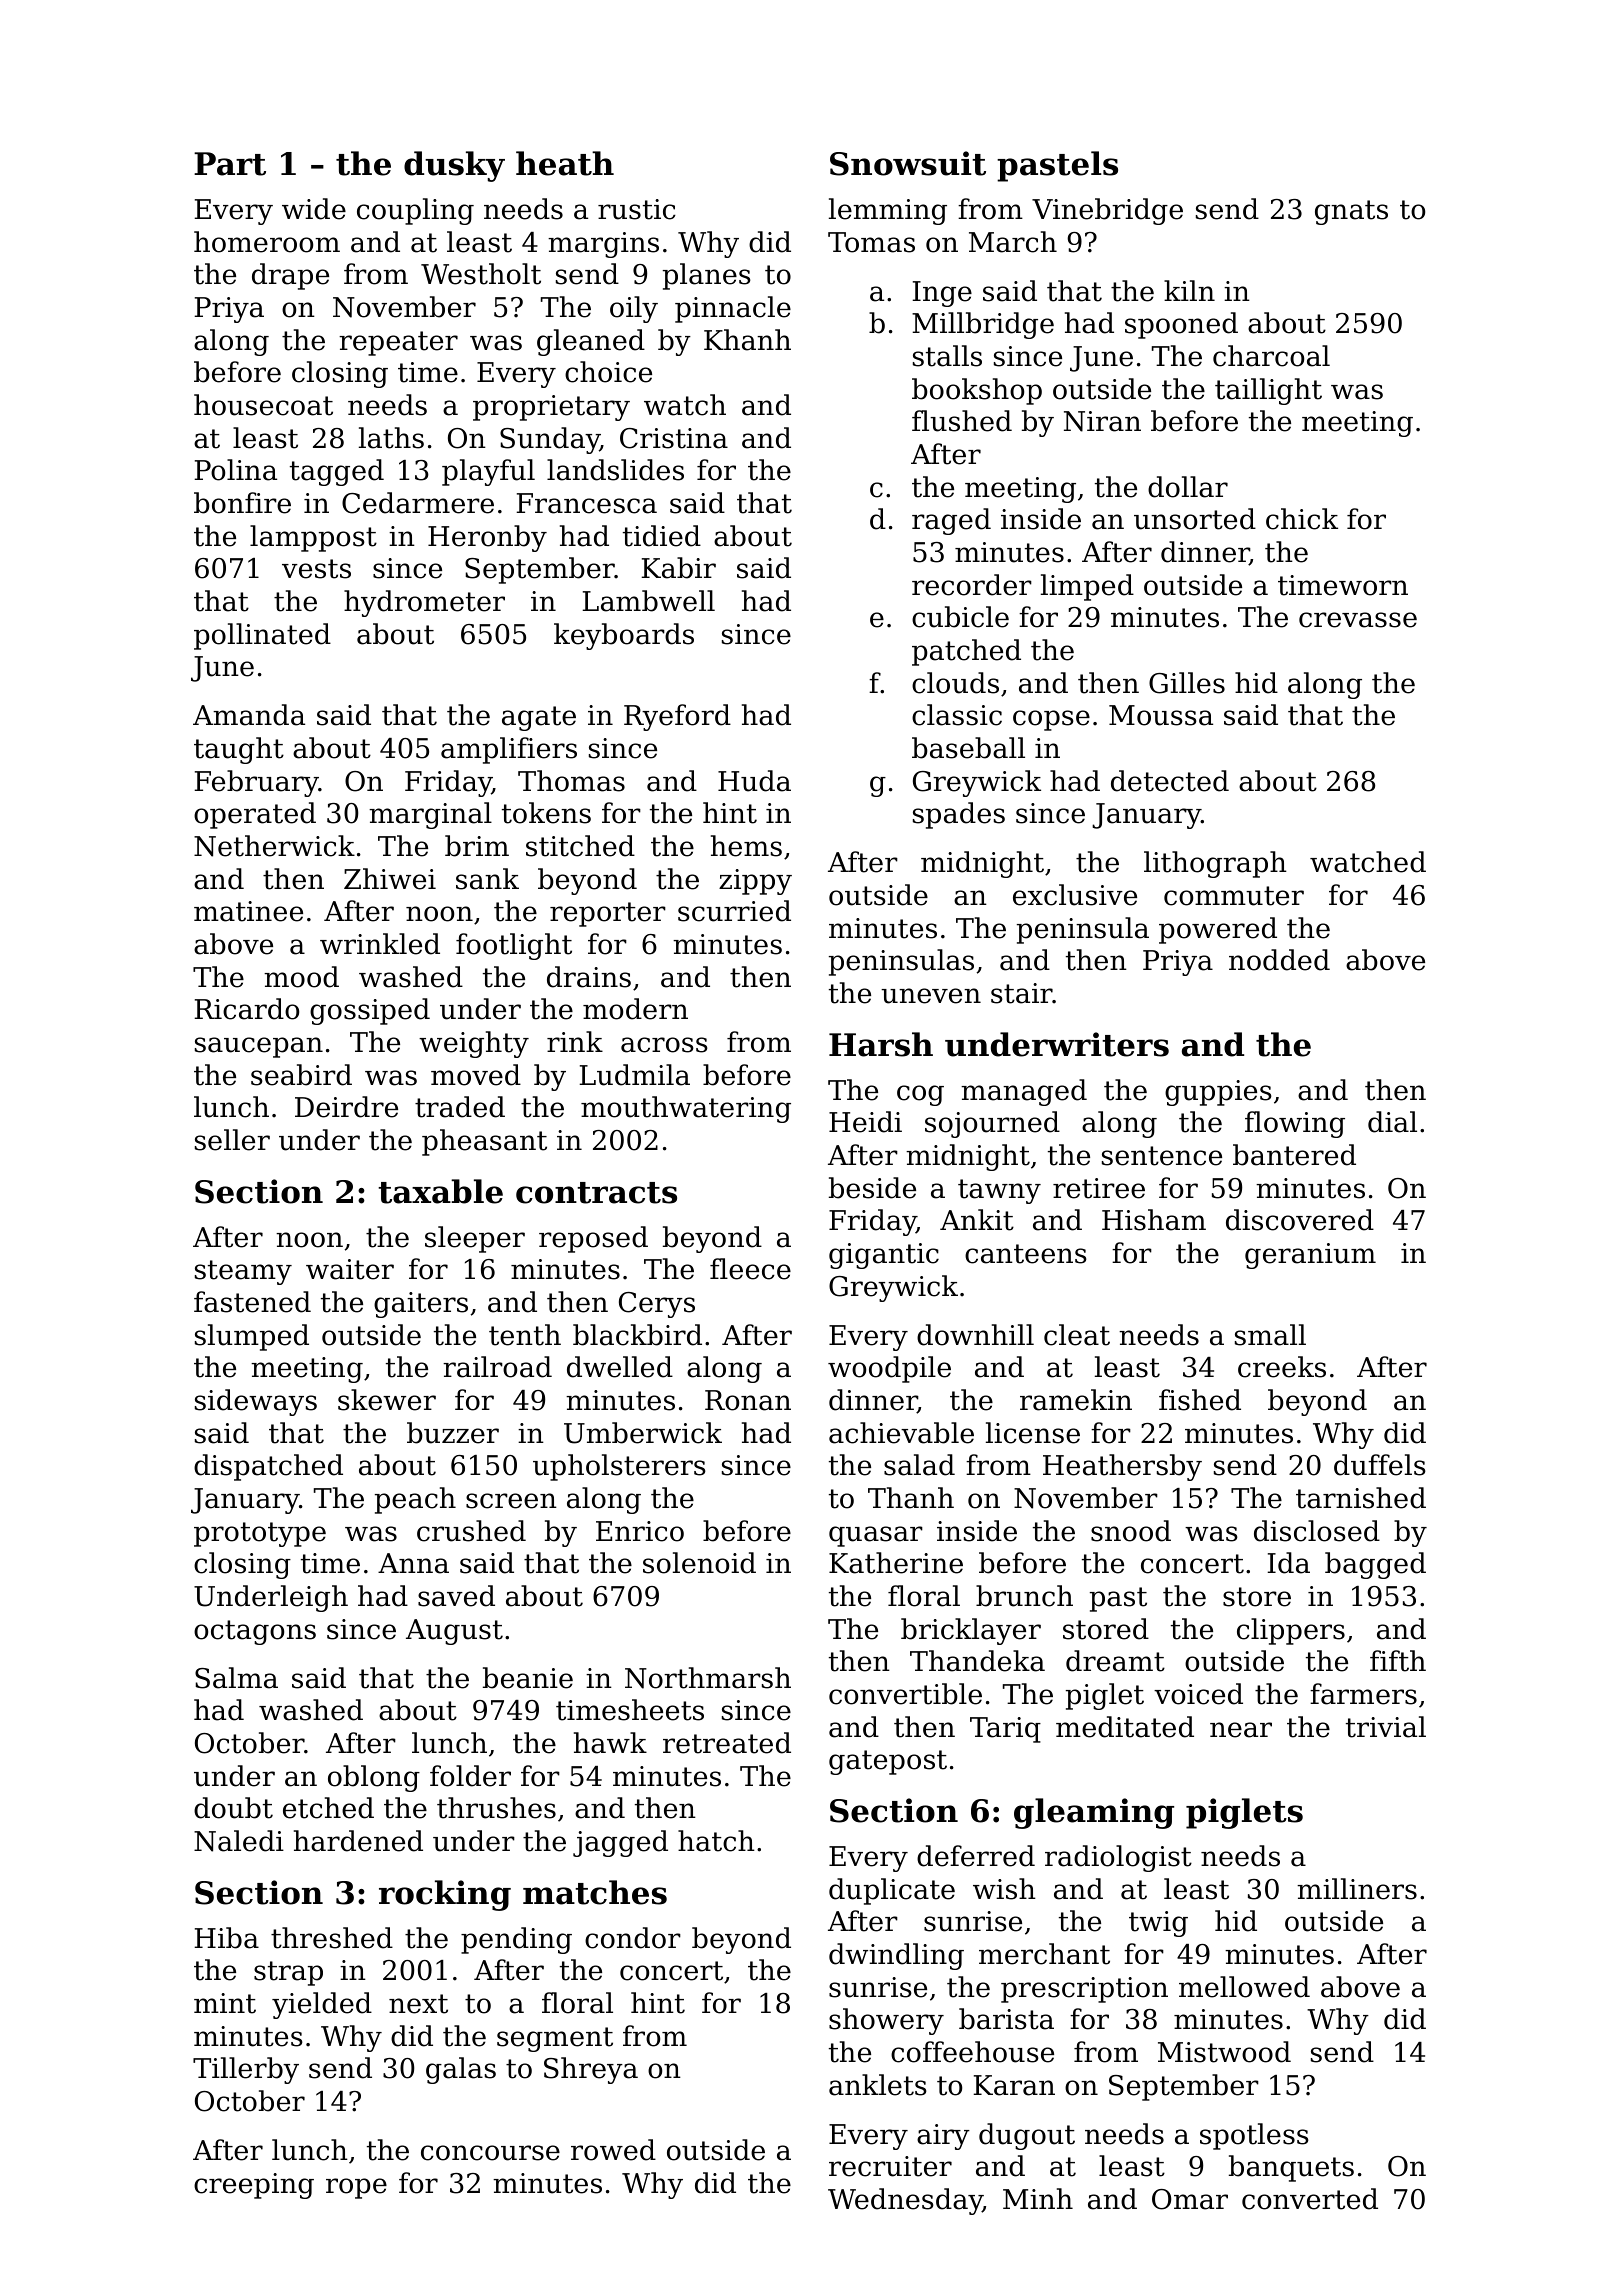 This document has width=1620, height=2292. Describe the element at coordinates (246, 2070) in the document. I see `Tillerby` at that location.
